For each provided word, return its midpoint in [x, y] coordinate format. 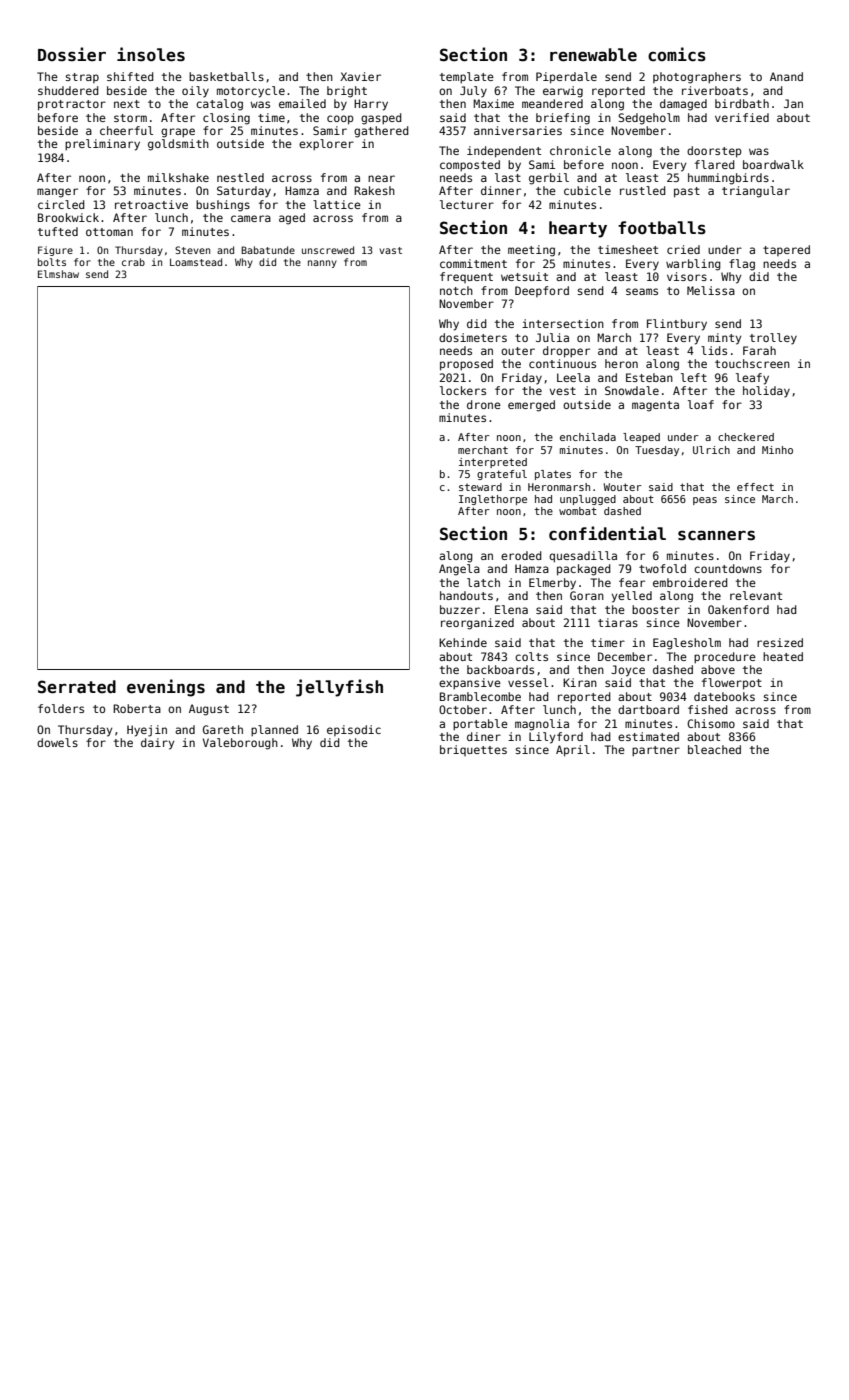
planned [274, 731]
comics [677, 54]
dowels [57, 742]
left [694, 377]
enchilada [588, 437]
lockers [463, 390]
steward [480, 487]
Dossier [72, 54]
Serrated [77, 687]
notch [456, 290]
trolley [773, 339]
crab [133, 262]
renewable [593, 55]
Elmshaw [58, 274]
